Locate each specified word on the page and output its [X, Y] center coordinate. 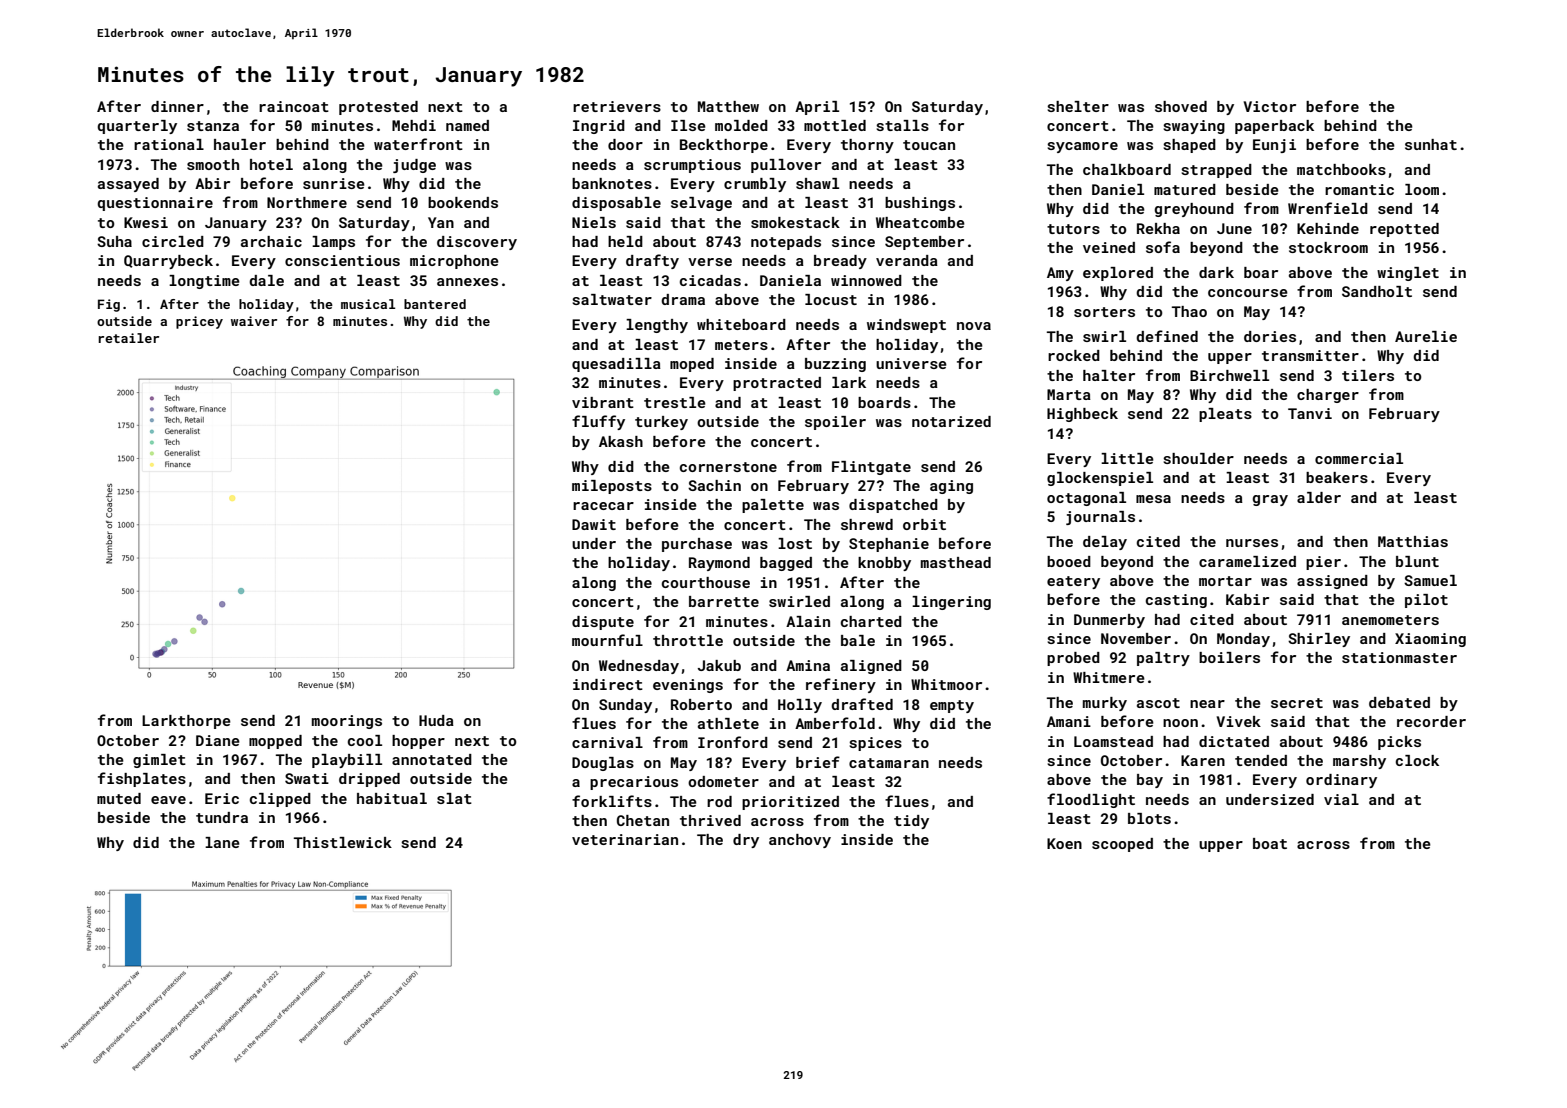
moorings [347, 722]
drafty [652, 261]
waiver [254, 321]
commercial [1359, 458]
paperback [1274, 127]
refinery [841, 685]
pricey [199, 322]
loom [1422, 189]
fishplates [142, 779]
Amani [1069, 721]
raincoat [294, 106]
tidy [911, 822]
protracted [777, 384]
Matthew [728, 106]
